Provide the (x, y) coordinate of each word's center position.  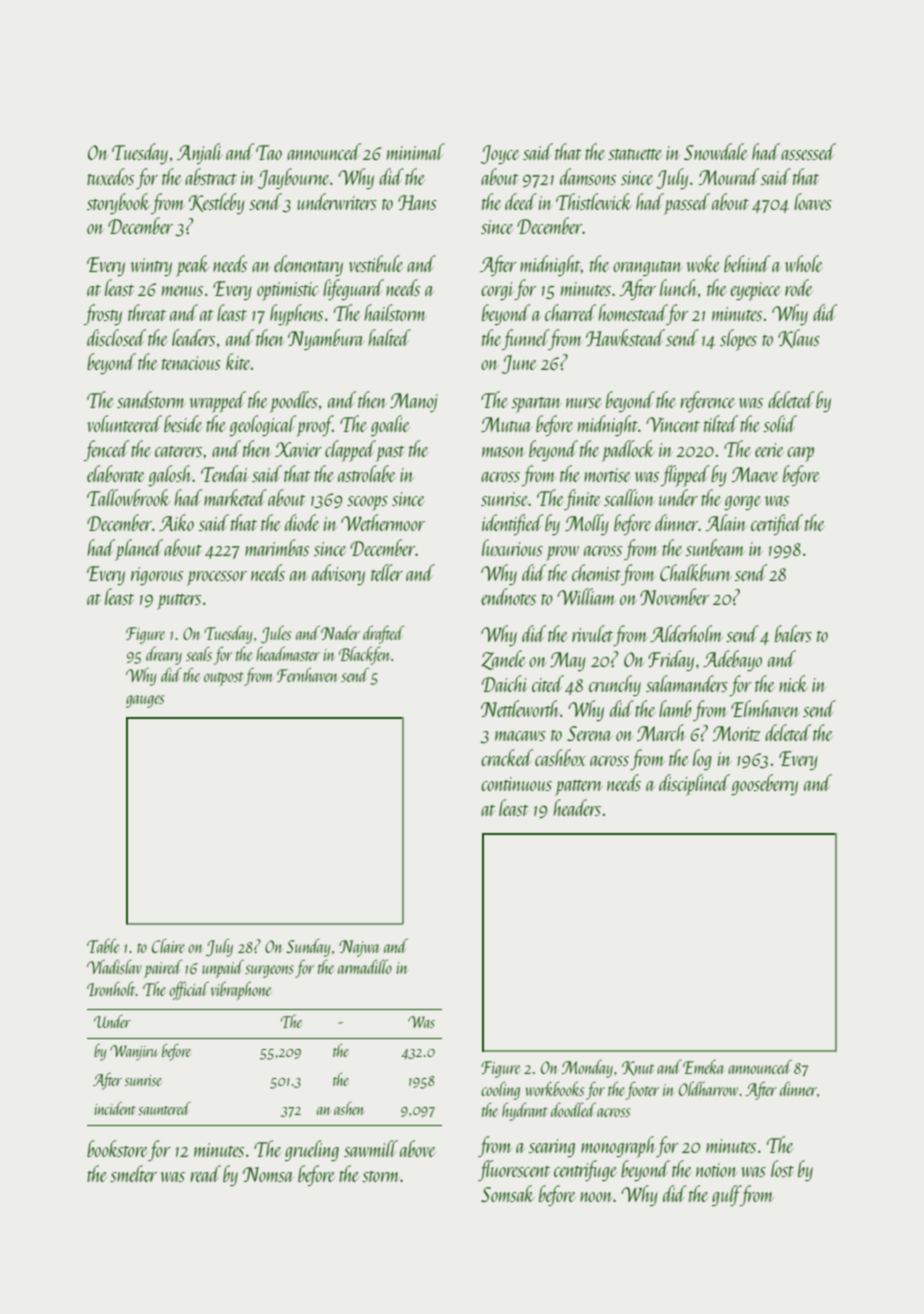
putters (179, 602)
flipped (685, 476)
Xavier (298, 449)
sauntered (164, 1108)
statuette (635, 154)
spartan (536, 405)
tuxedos (110, 176)
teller (387, 572)
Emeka (704, 1067)
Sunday (308, 948)
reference (708, 401)
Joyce (500, 154)
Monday (587, 1069)
